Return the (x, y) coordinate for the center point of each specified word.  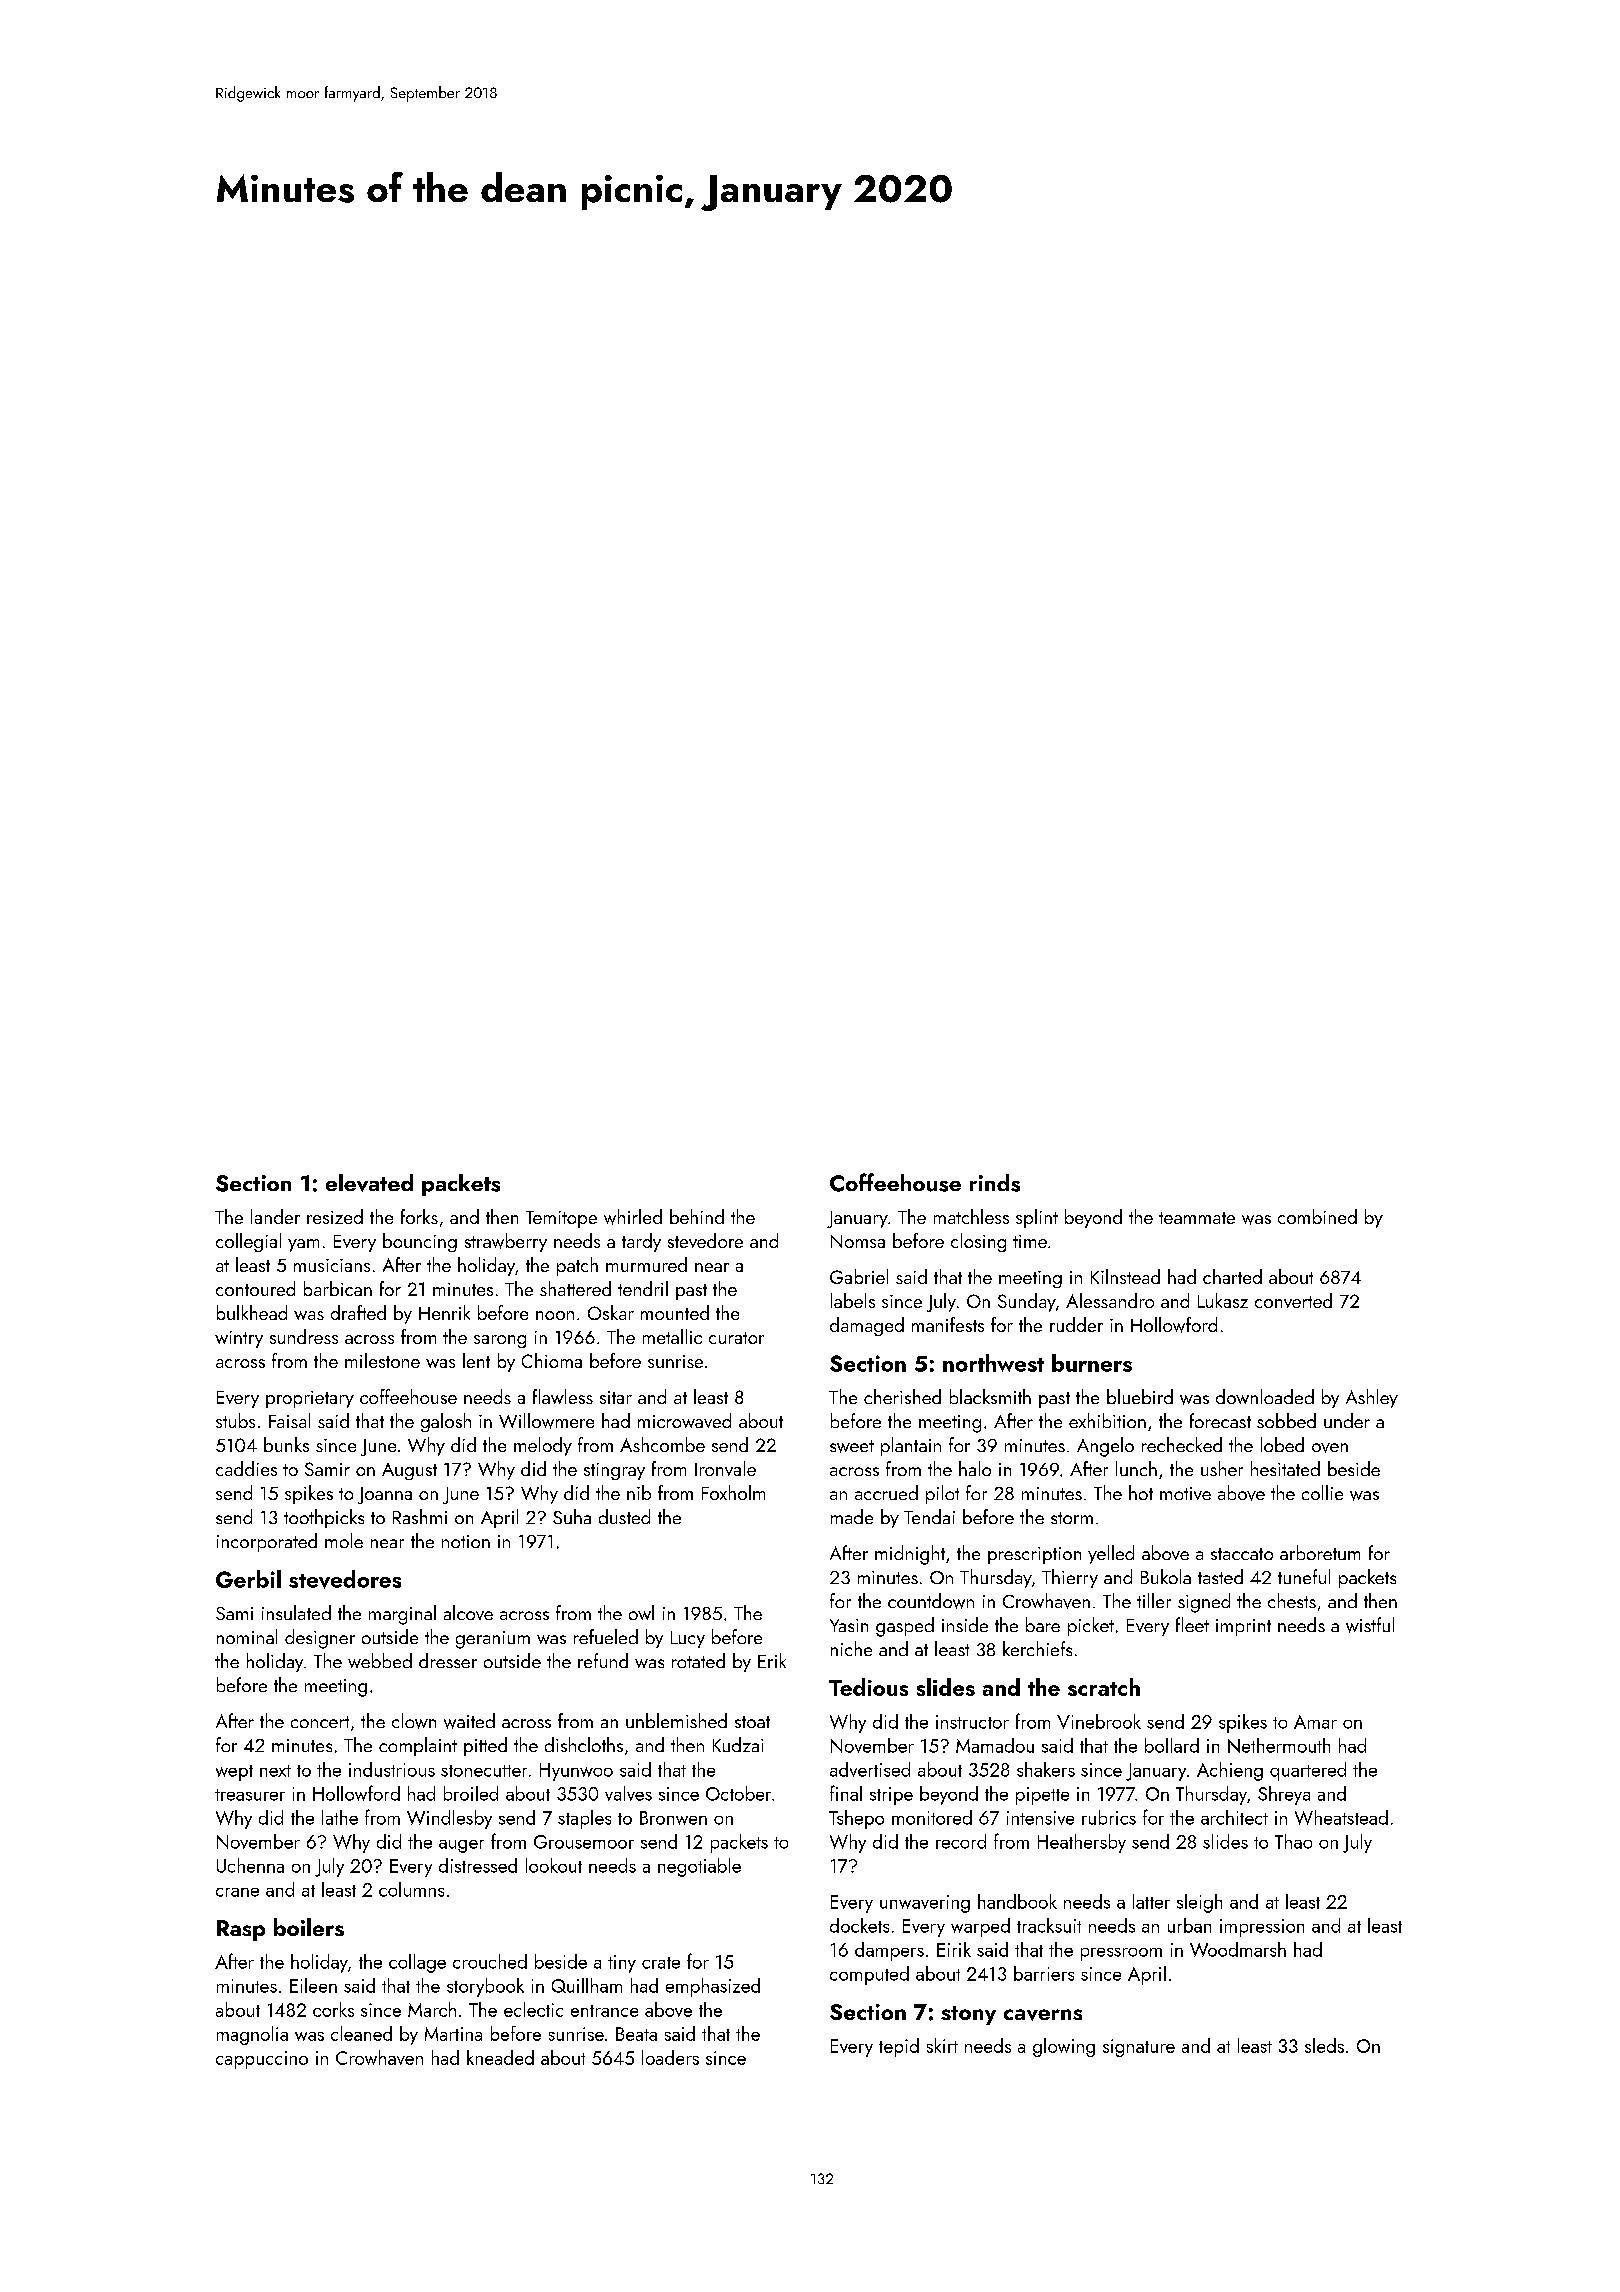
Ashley (1372, 1398)
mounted (675, 1312)
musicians (332, 1265)
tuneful (1304, 1576)
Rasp (241, 1930)
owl (641, 1612)
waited (469, 1721)
